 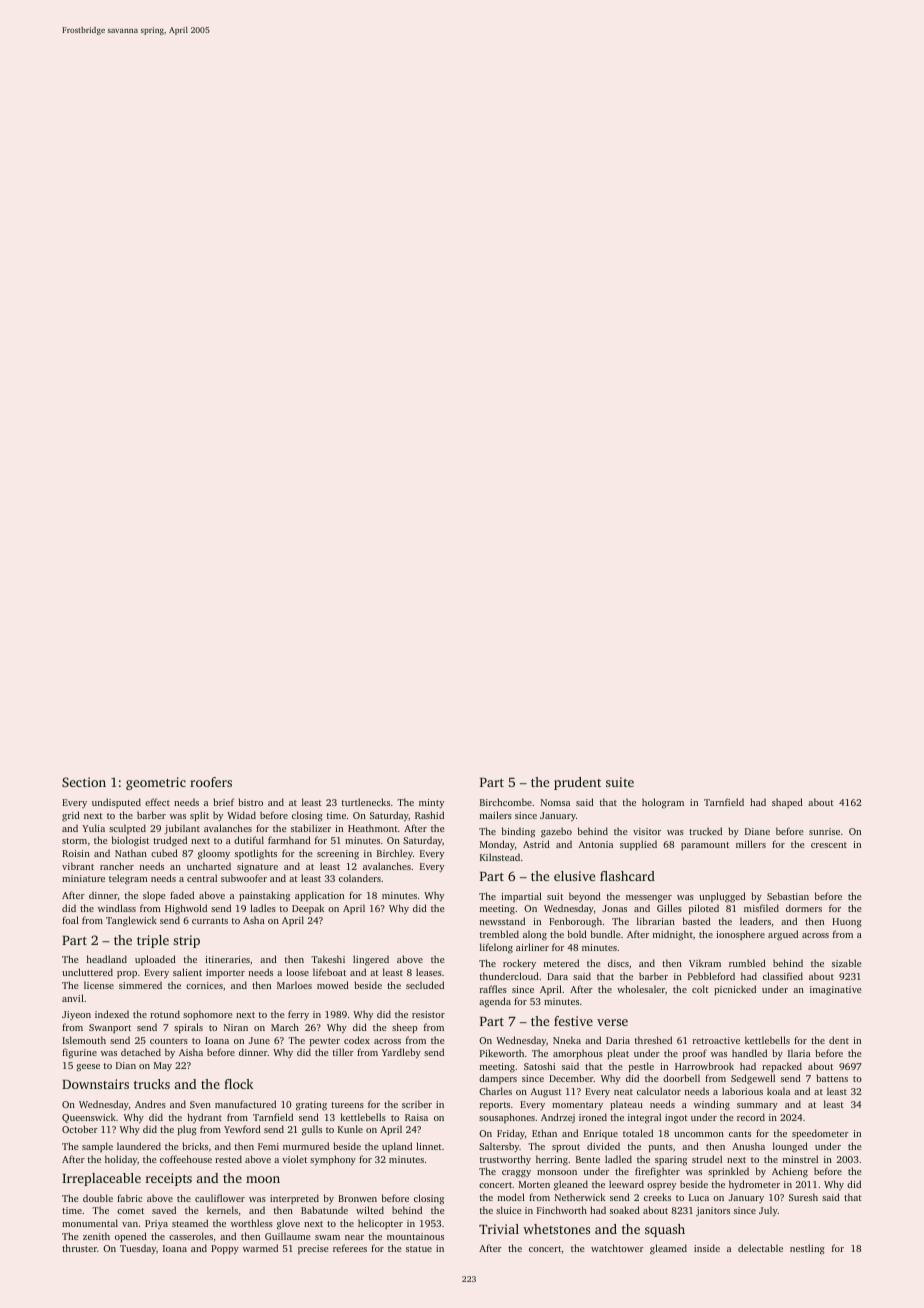 I want to click on gleamed, so click(x=668, y=1249).
